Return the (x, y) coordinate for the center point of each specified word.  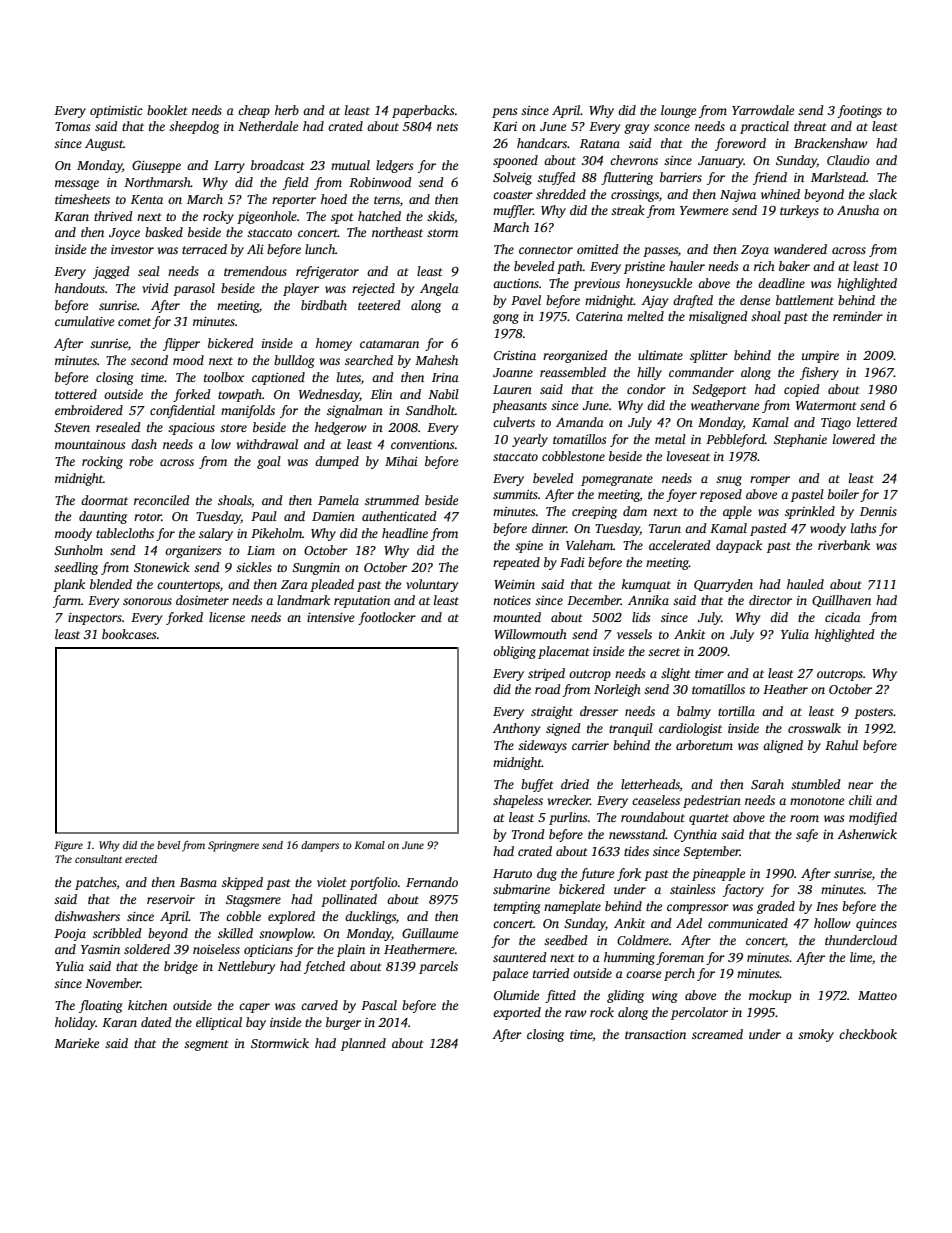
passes (660, 252)
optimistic (116, 112)
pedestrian (712, 801)
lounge (678, 111)
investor (132, 249)
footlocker (387, 618)
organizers (193, 552)
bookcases (129, 634)
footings (859, 111)
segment (206, 1045)
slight (676, 674)
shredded (561, 194)
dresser (599, 711)
